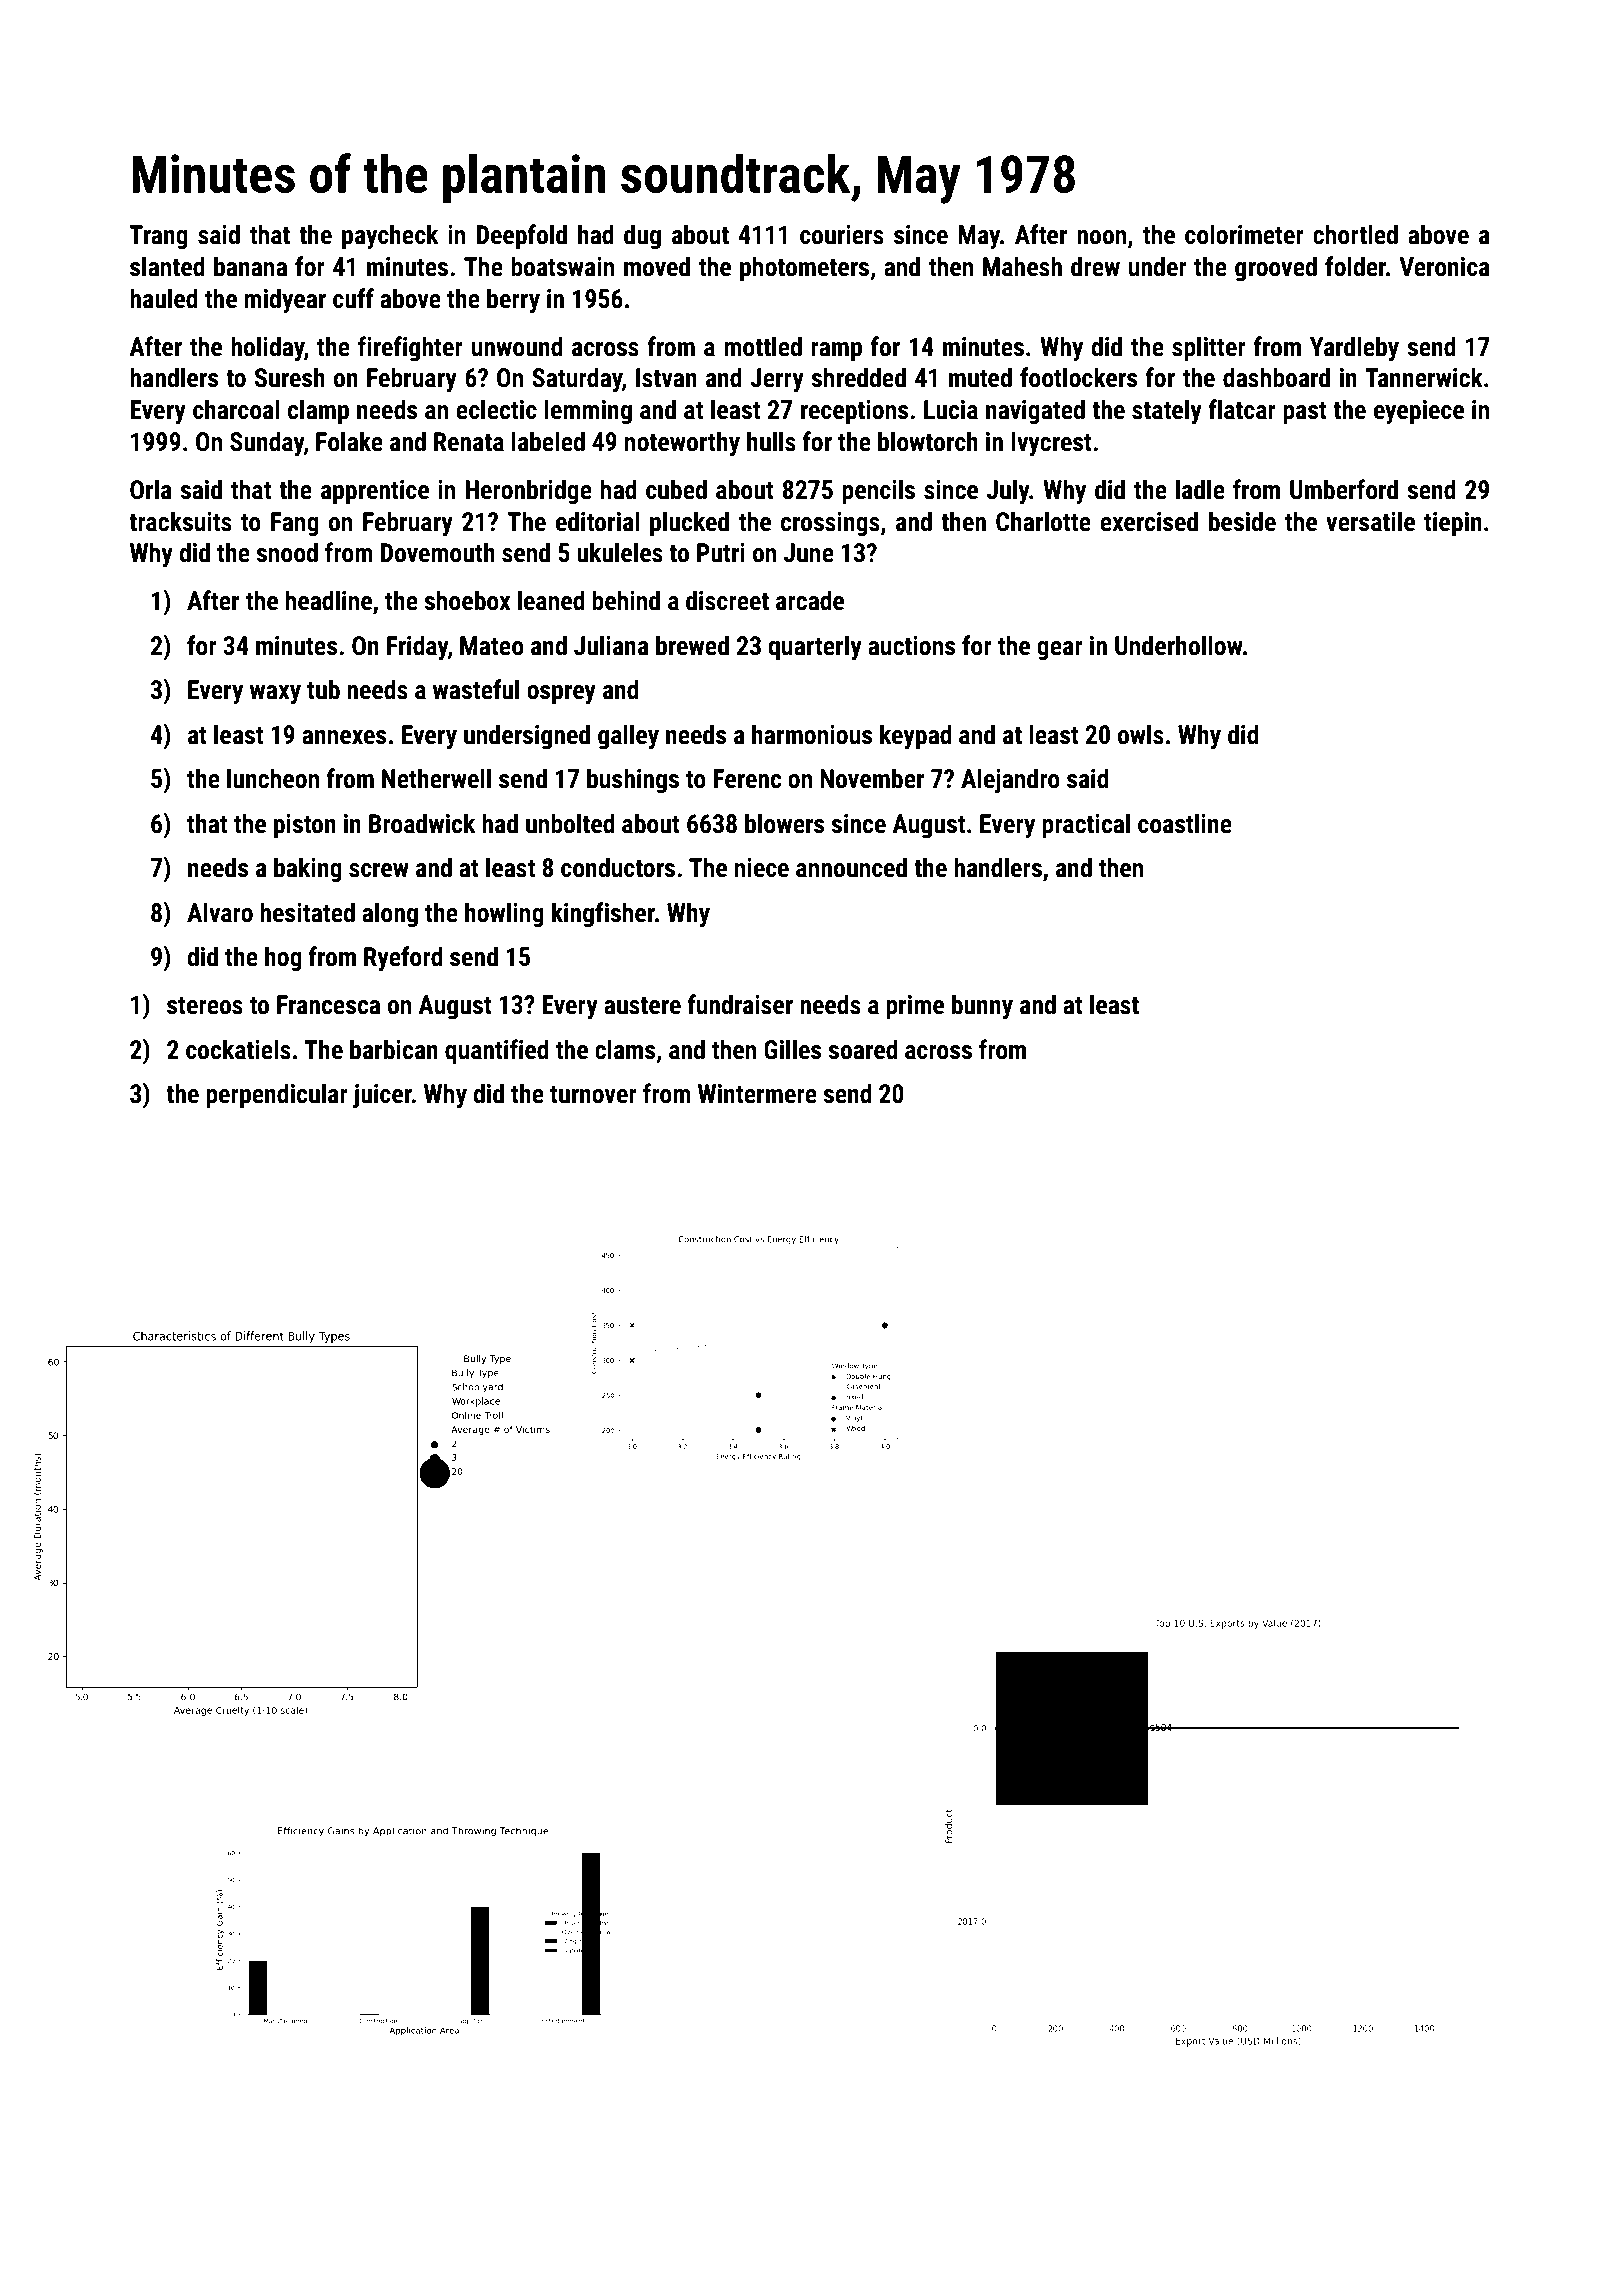  What do you see at coordinates (763, 346) in the document?
I see `mottled` at bounding box center [763, 346].
